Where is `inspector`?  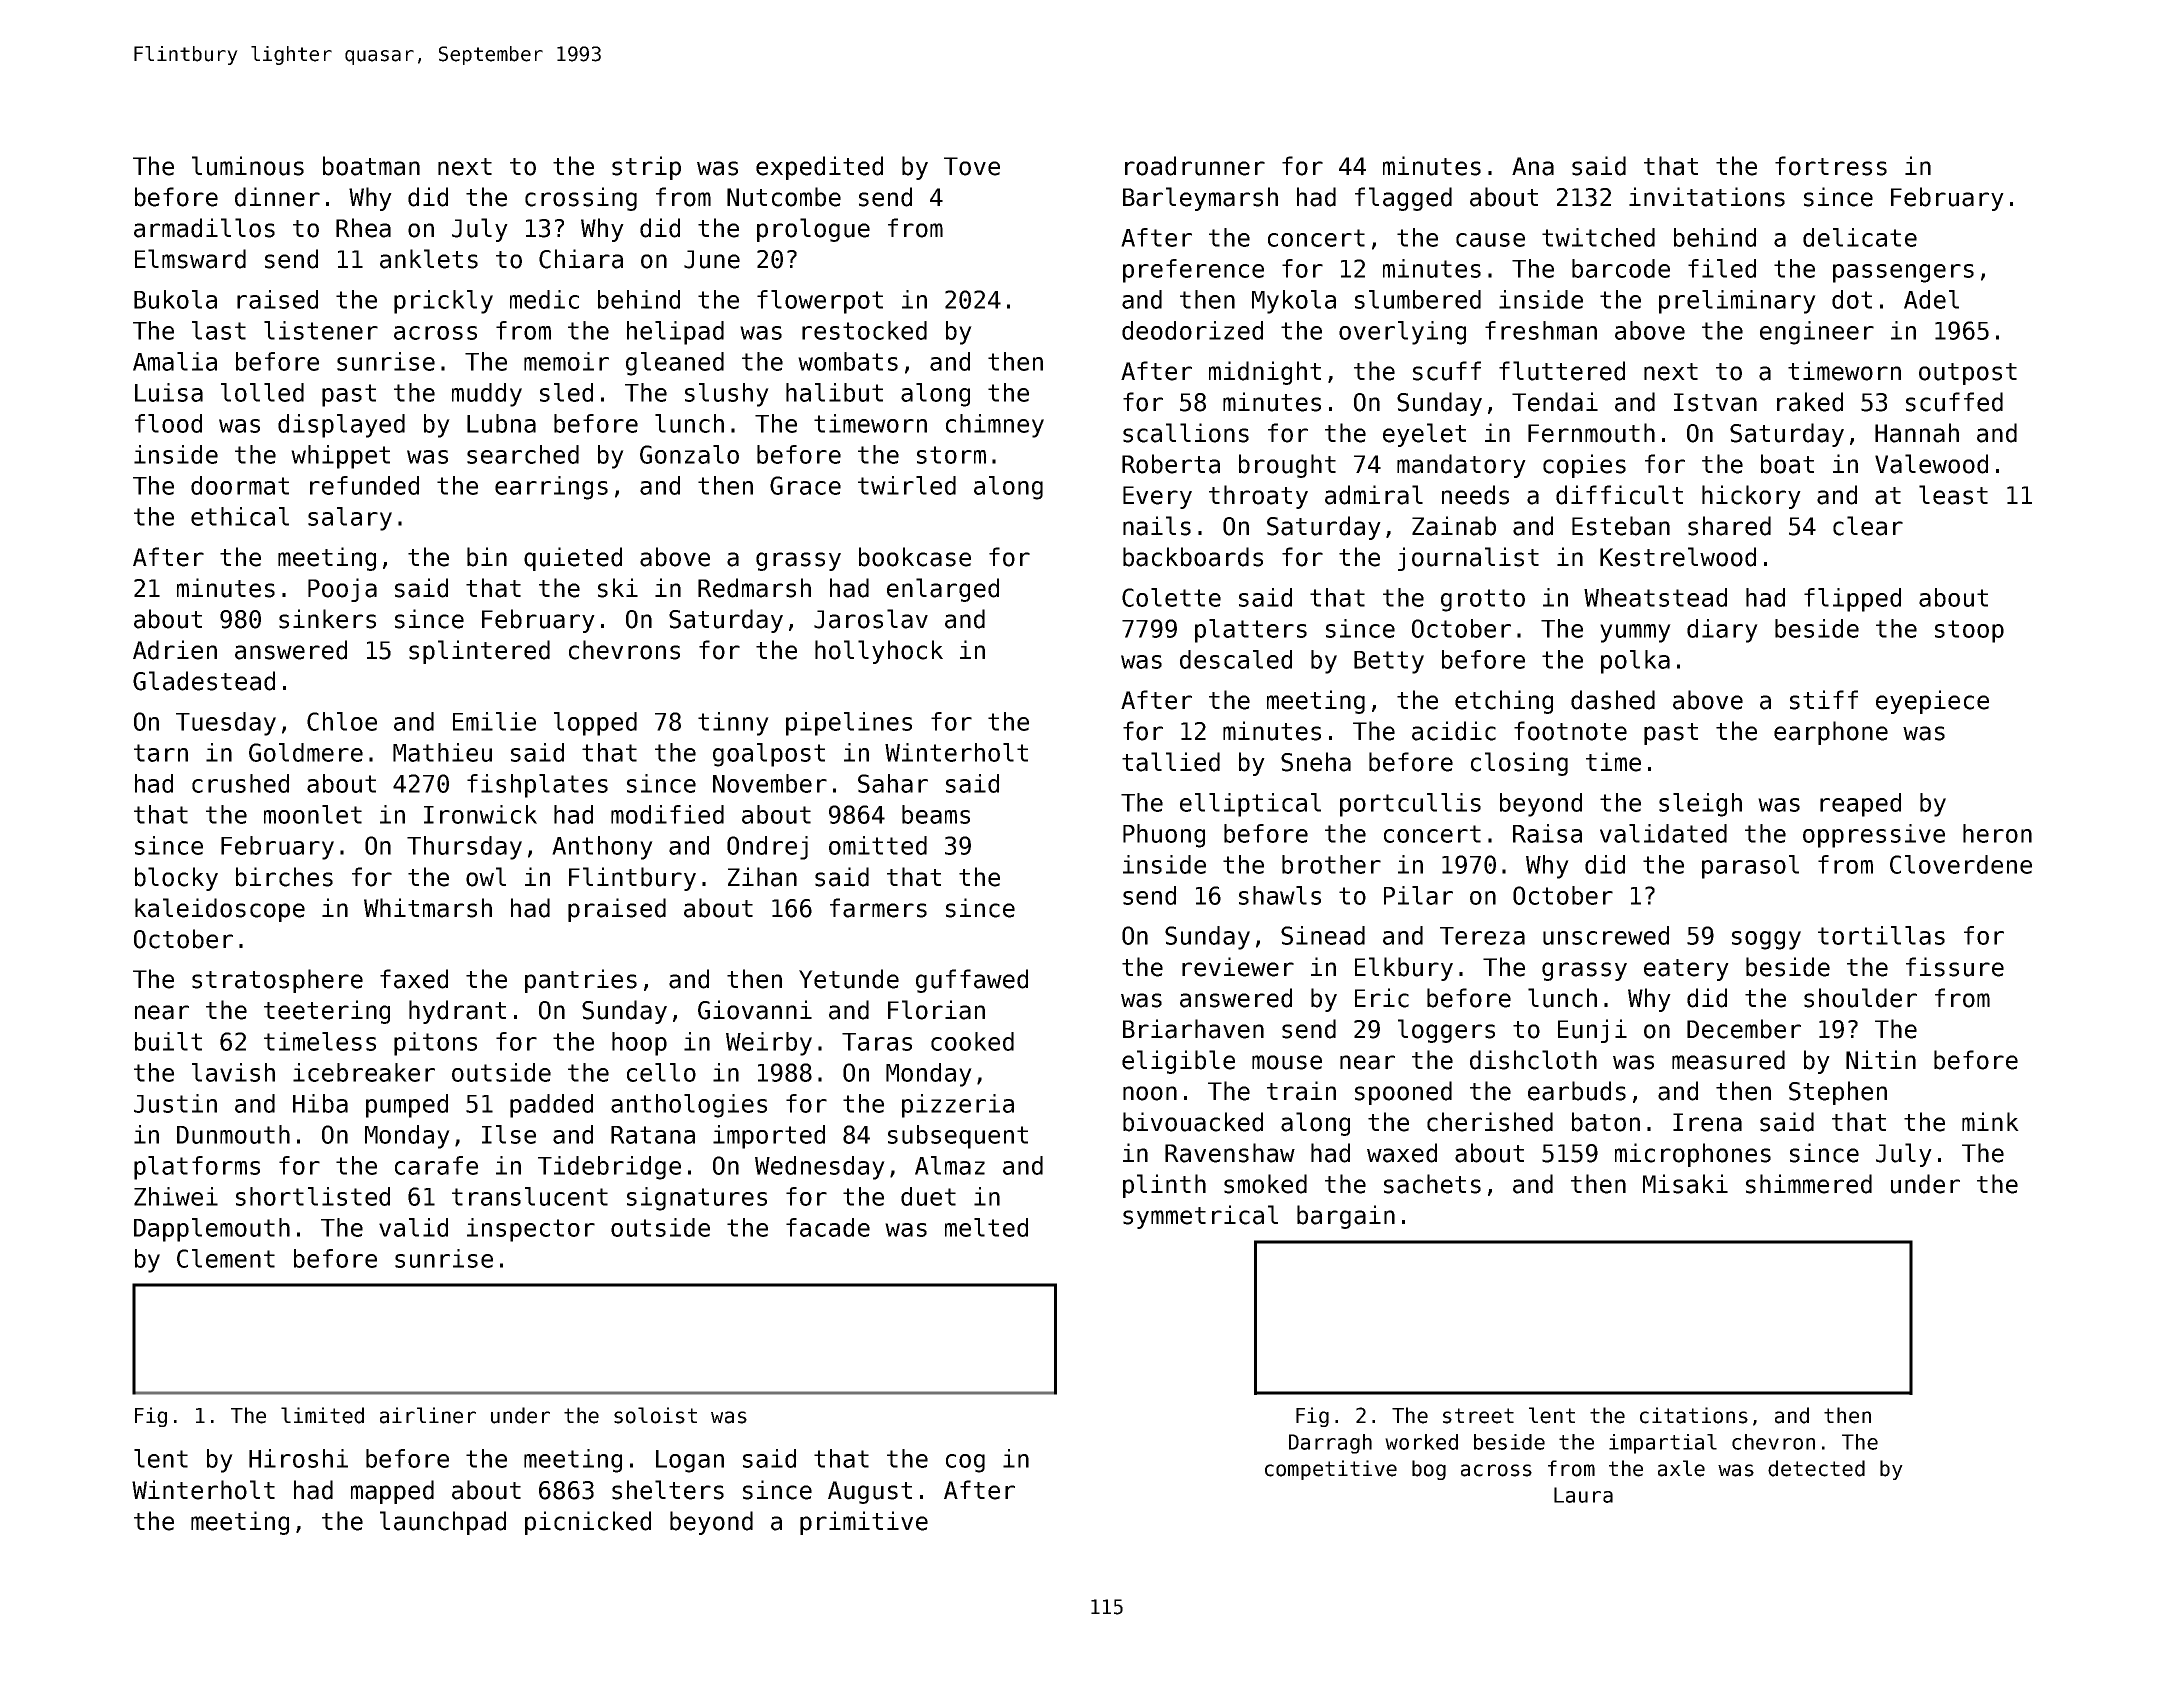 inspector is located at coordinates (531, 1230).
